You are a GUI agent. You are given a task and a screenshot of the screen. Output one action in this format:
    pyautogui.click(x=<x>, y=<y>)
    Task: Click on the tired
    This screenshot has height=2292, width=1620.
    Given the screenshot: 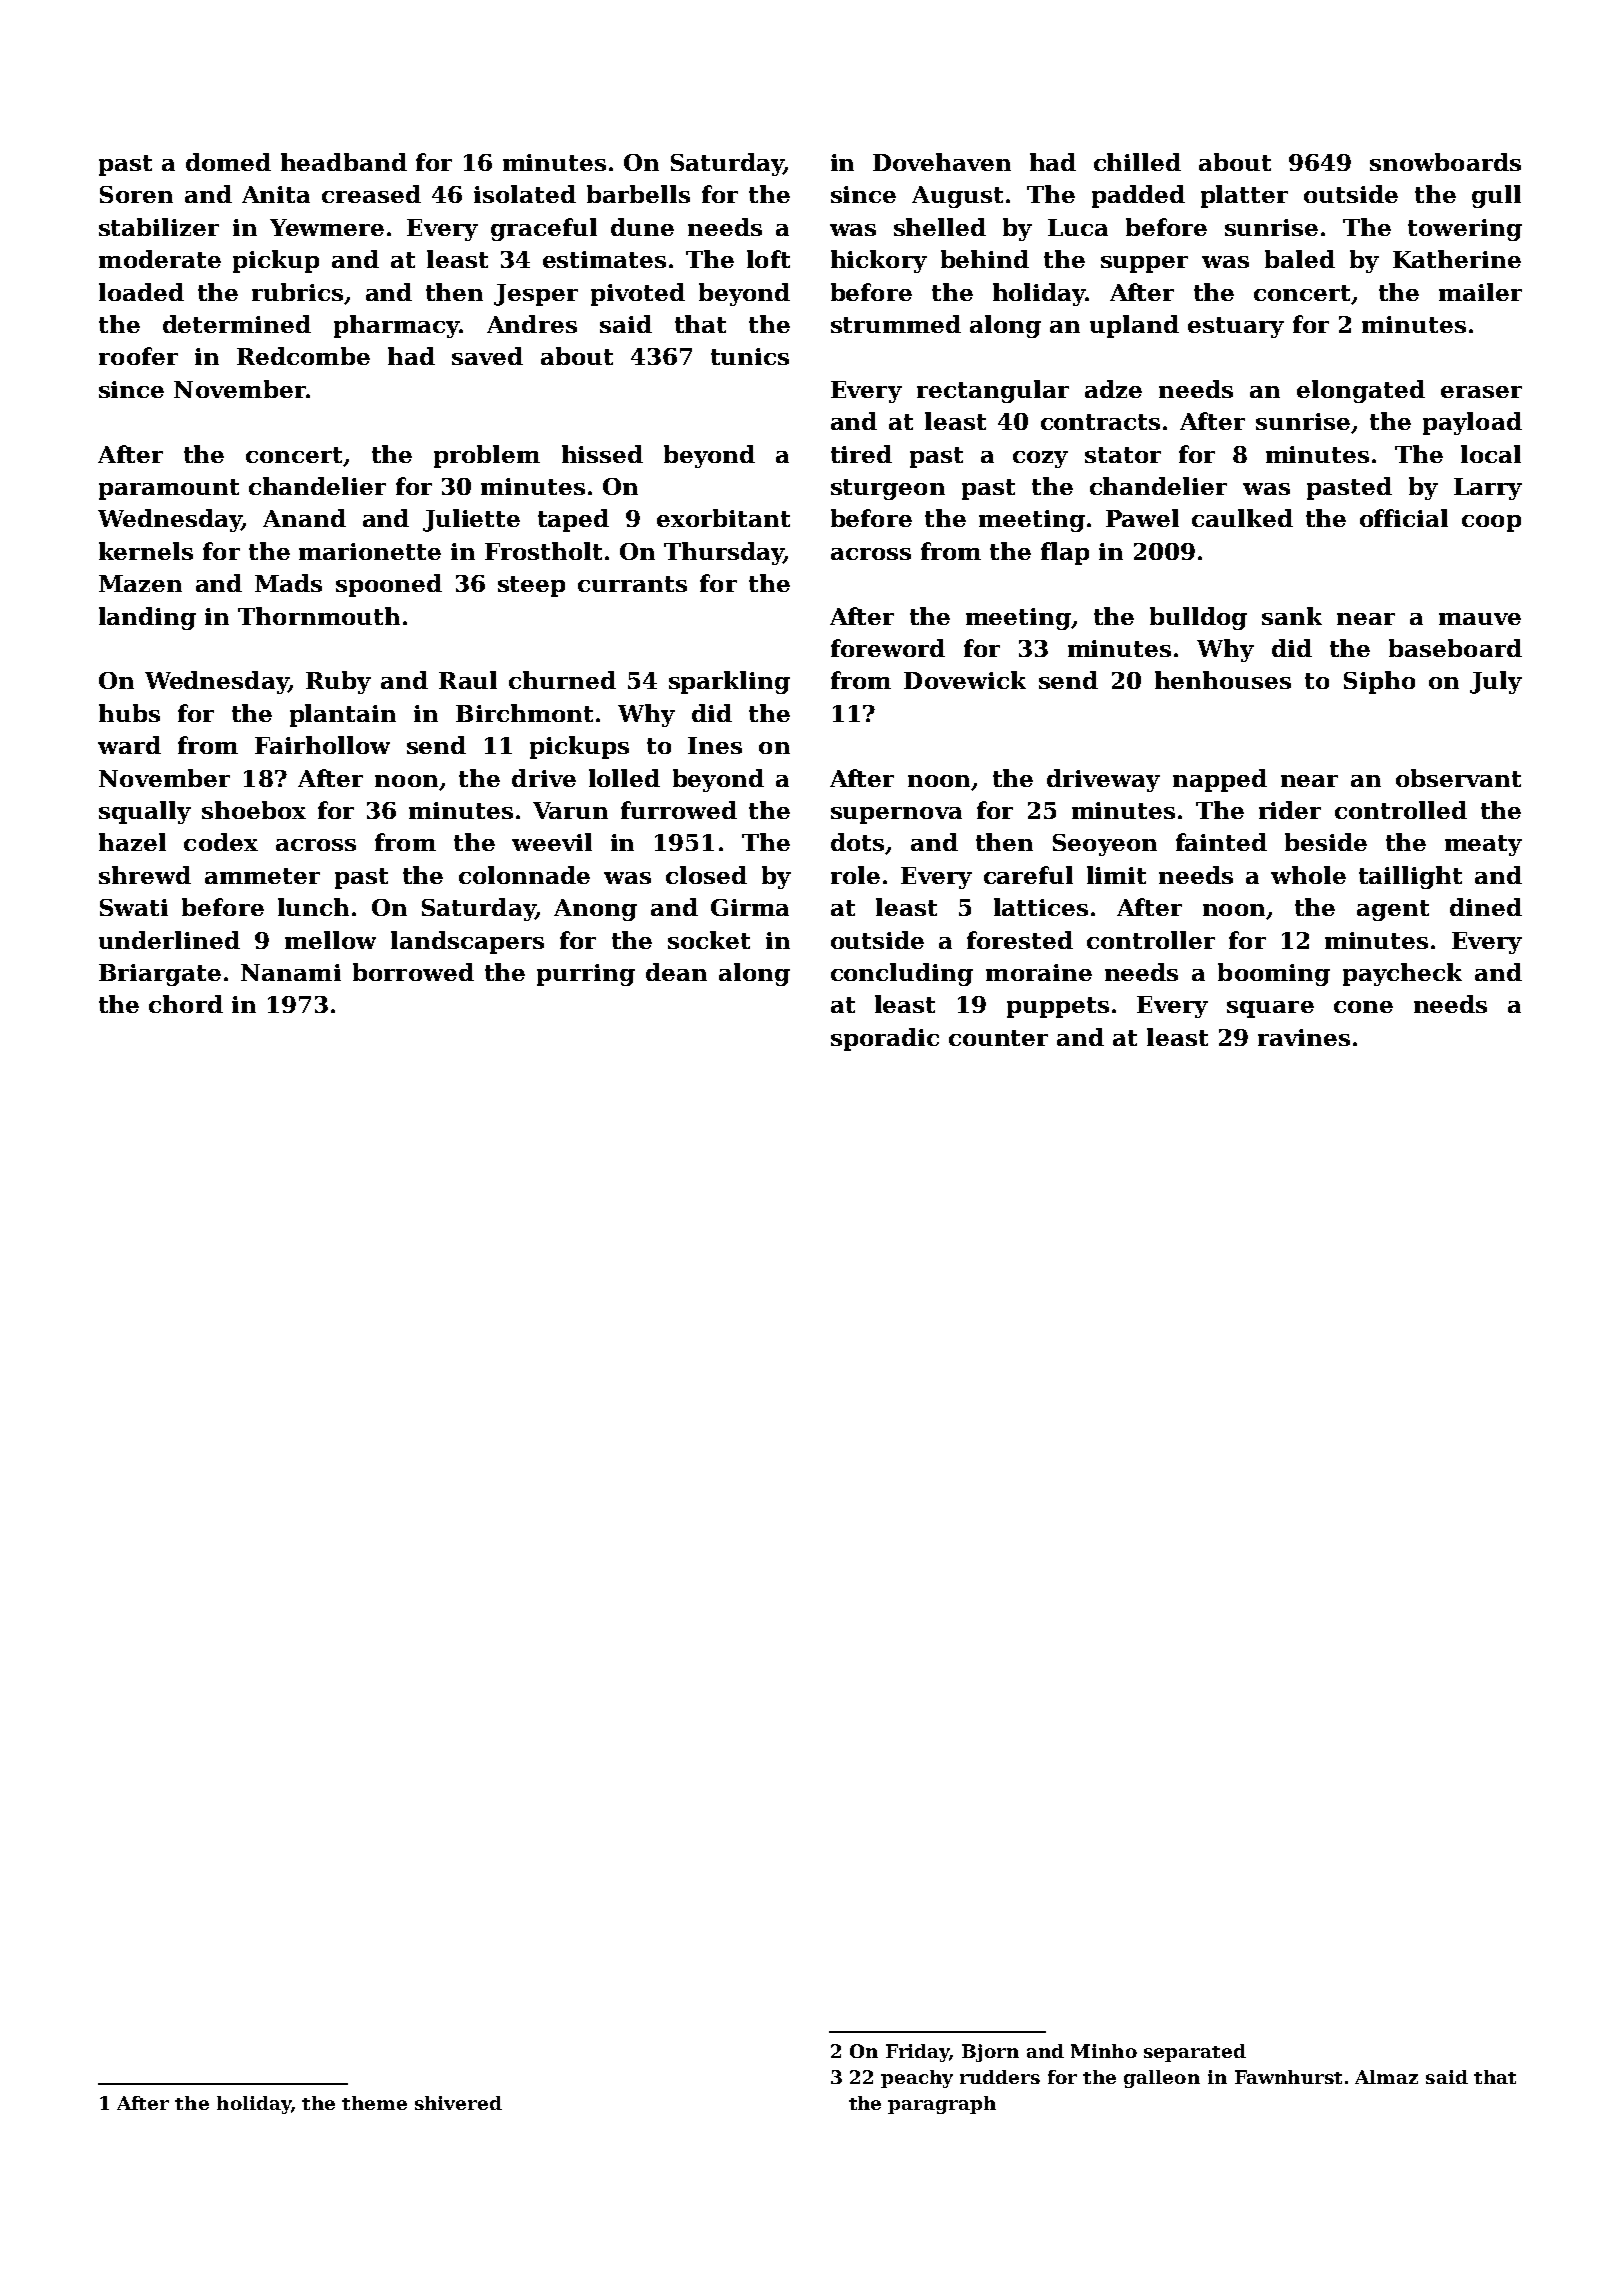 What is the action you would take?
    pyautogui.click(x=861, y=454)
